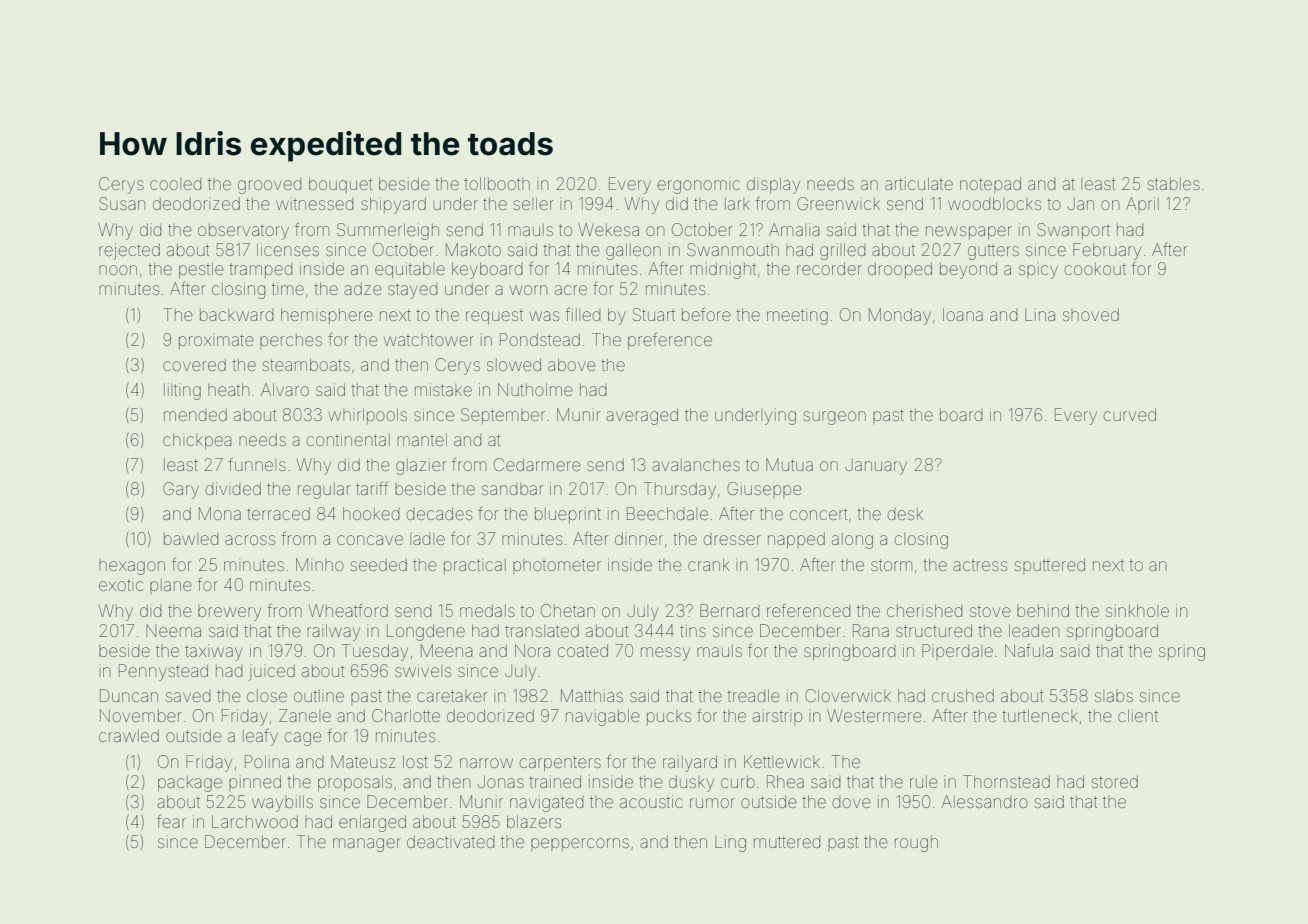 The width and height of the page is (1308, 924). Describe the element at coordinates (473, 249) in the page. I see `Makoto` at that location.
